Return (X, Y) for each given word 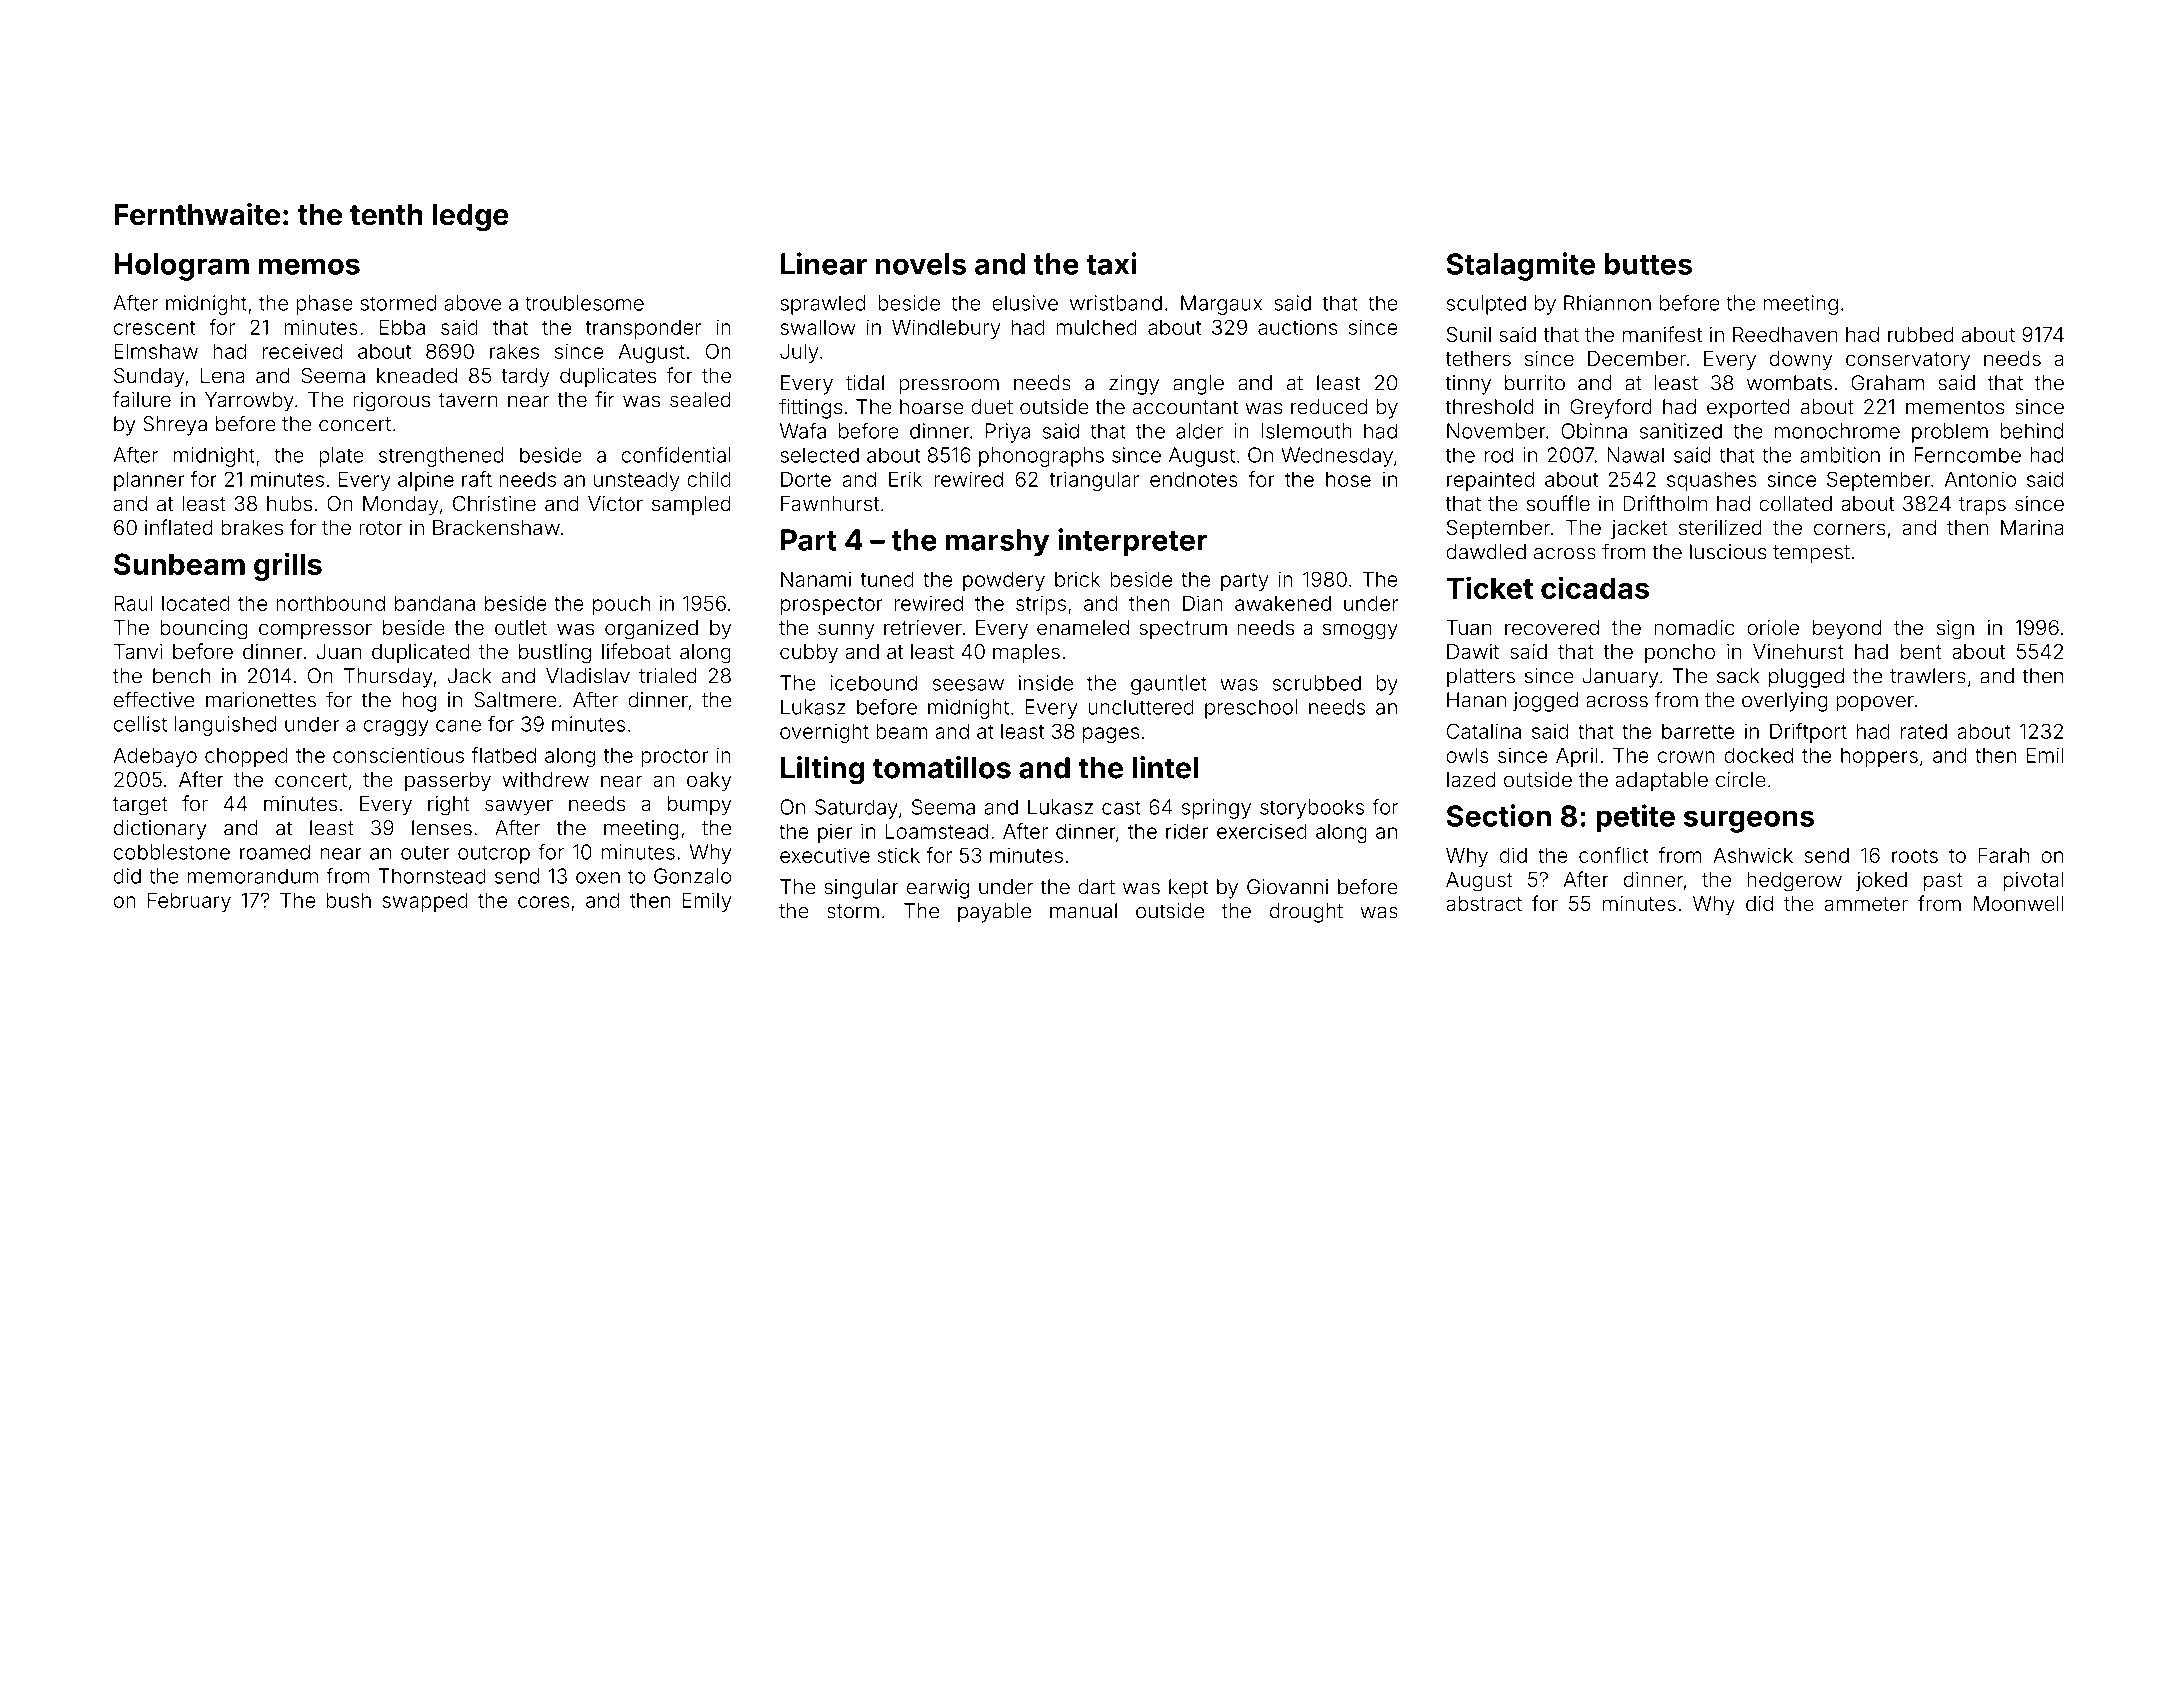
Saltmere (515, 700)
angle (1198, 385)
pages (1111, 735)
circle (1741, 779)
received (302, 351)
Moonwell (2019, 903)
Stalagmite (1520, 266)
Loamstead (936, 831)
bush (348, 900)
